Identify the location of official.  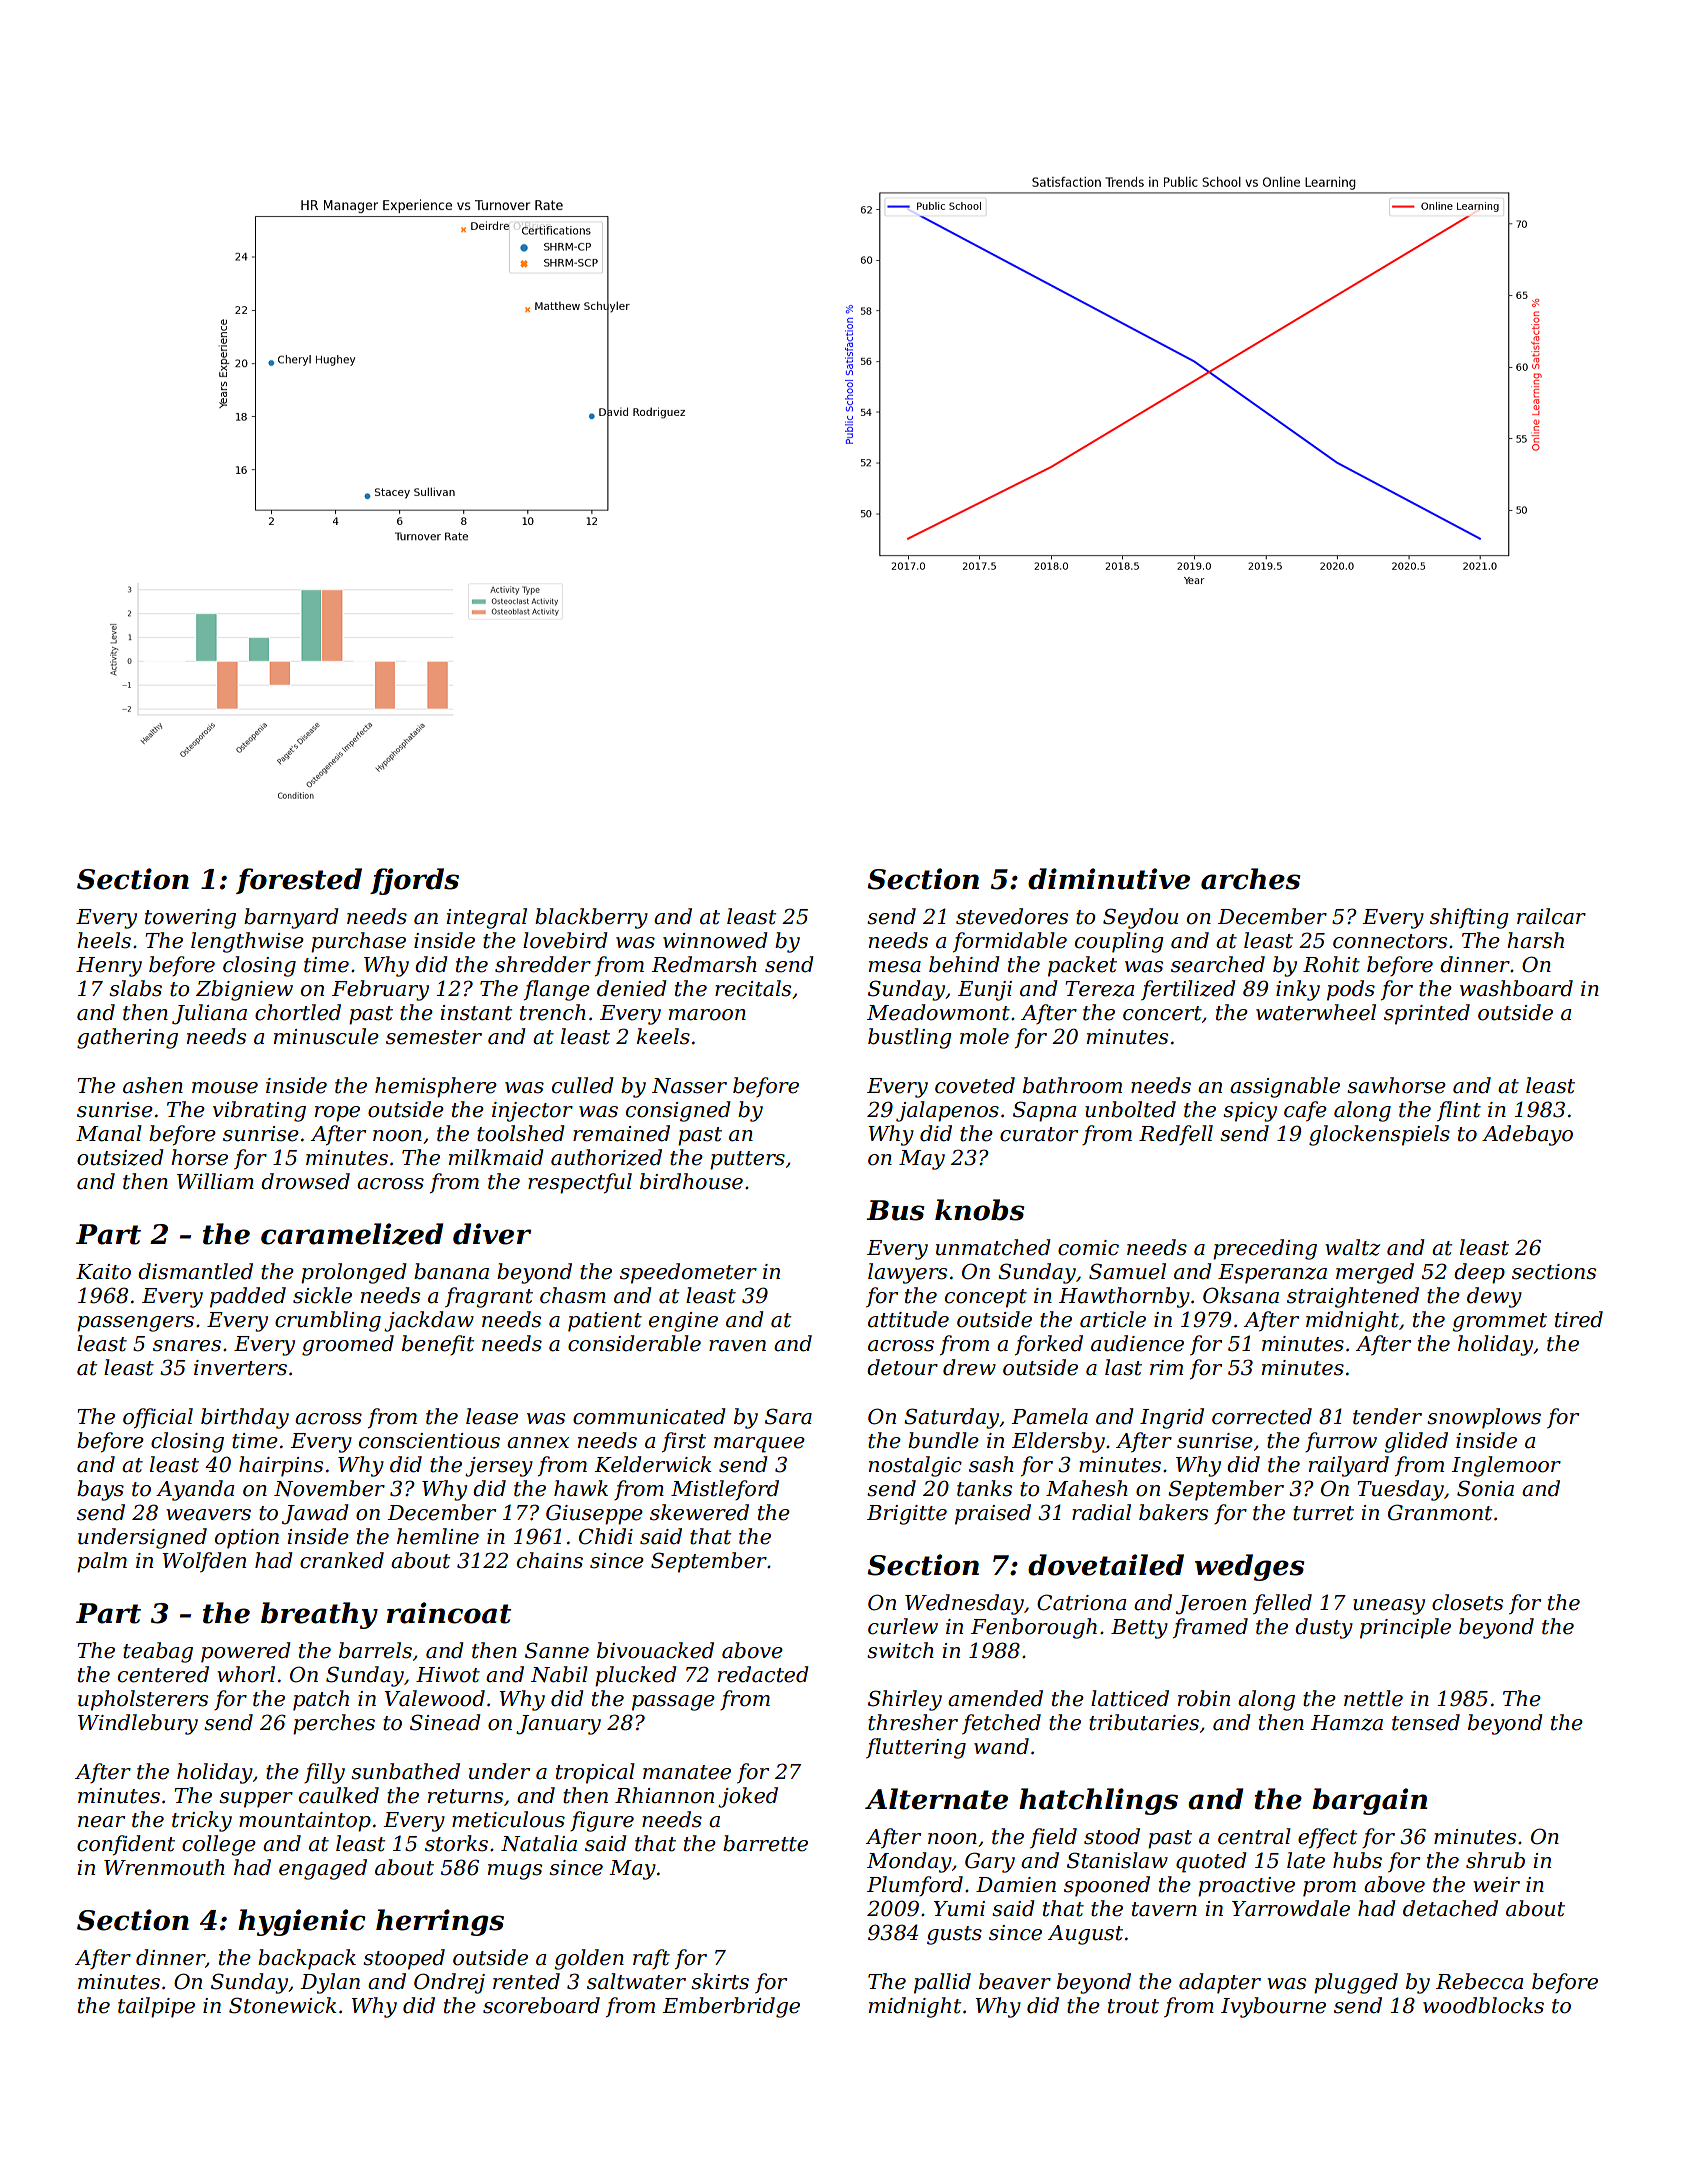
(158, 1418).
